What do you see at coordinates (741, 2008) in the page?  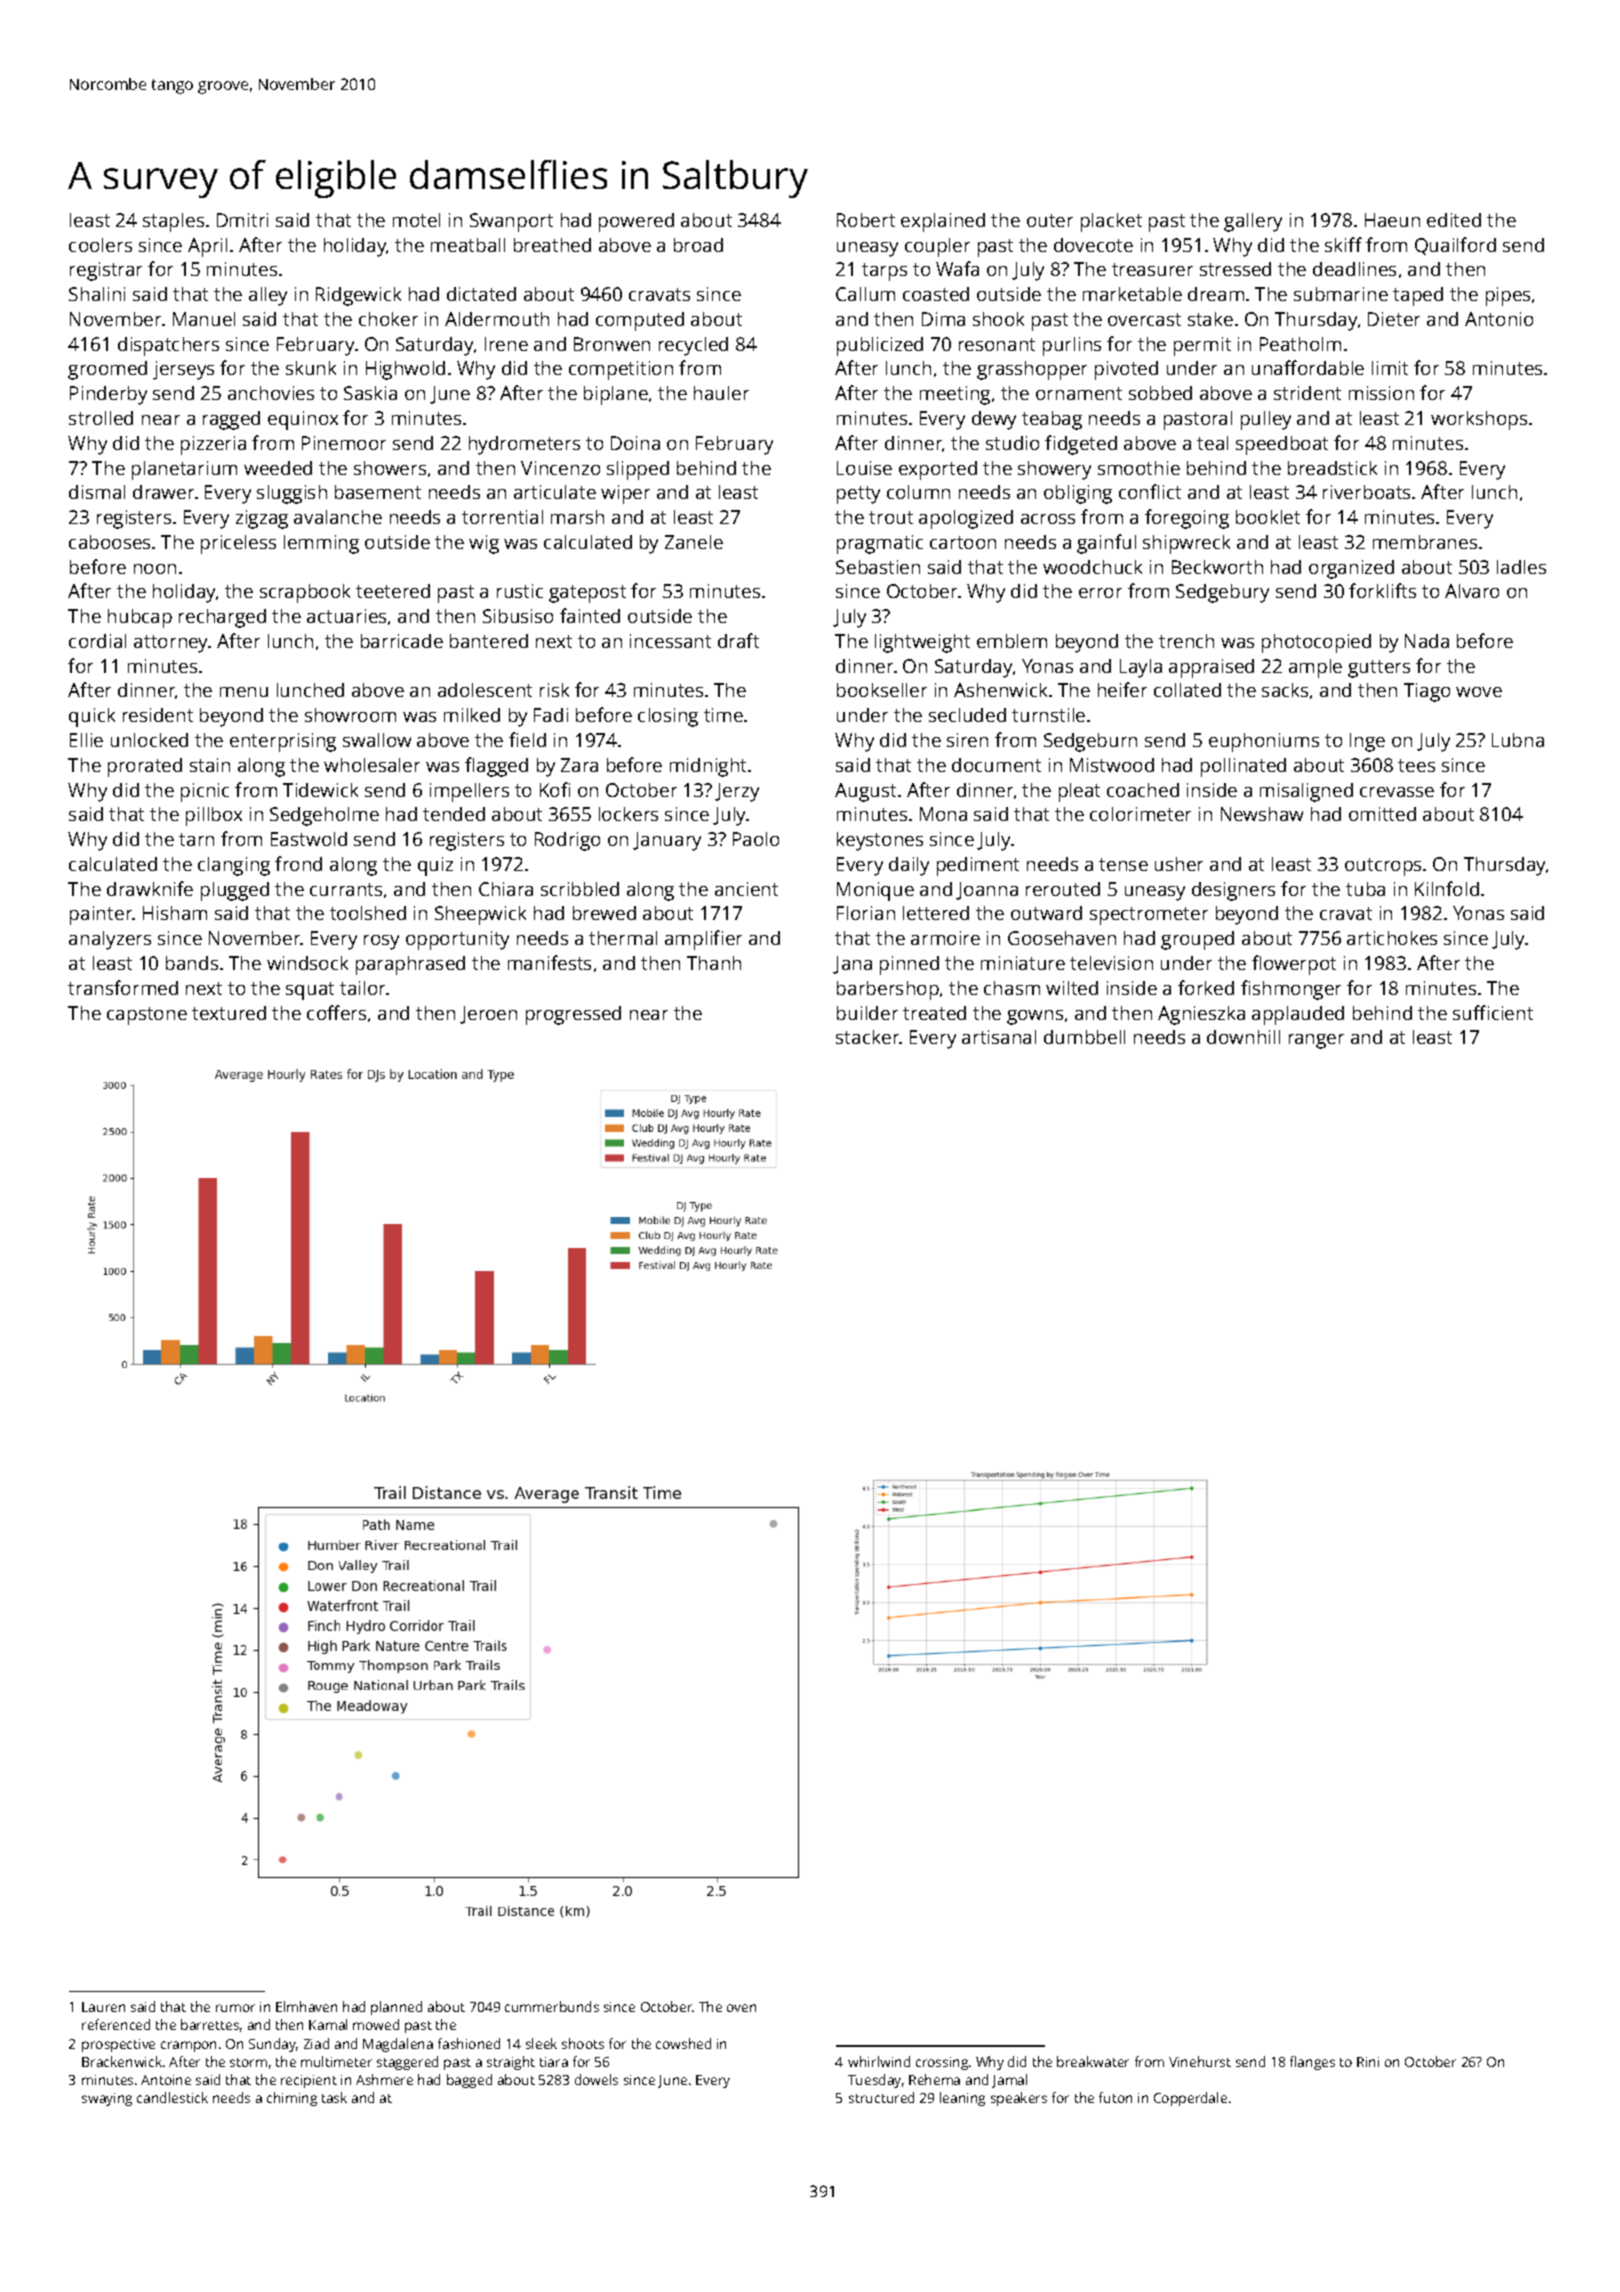 I see `oven` at bounding box center [741, 2008].
